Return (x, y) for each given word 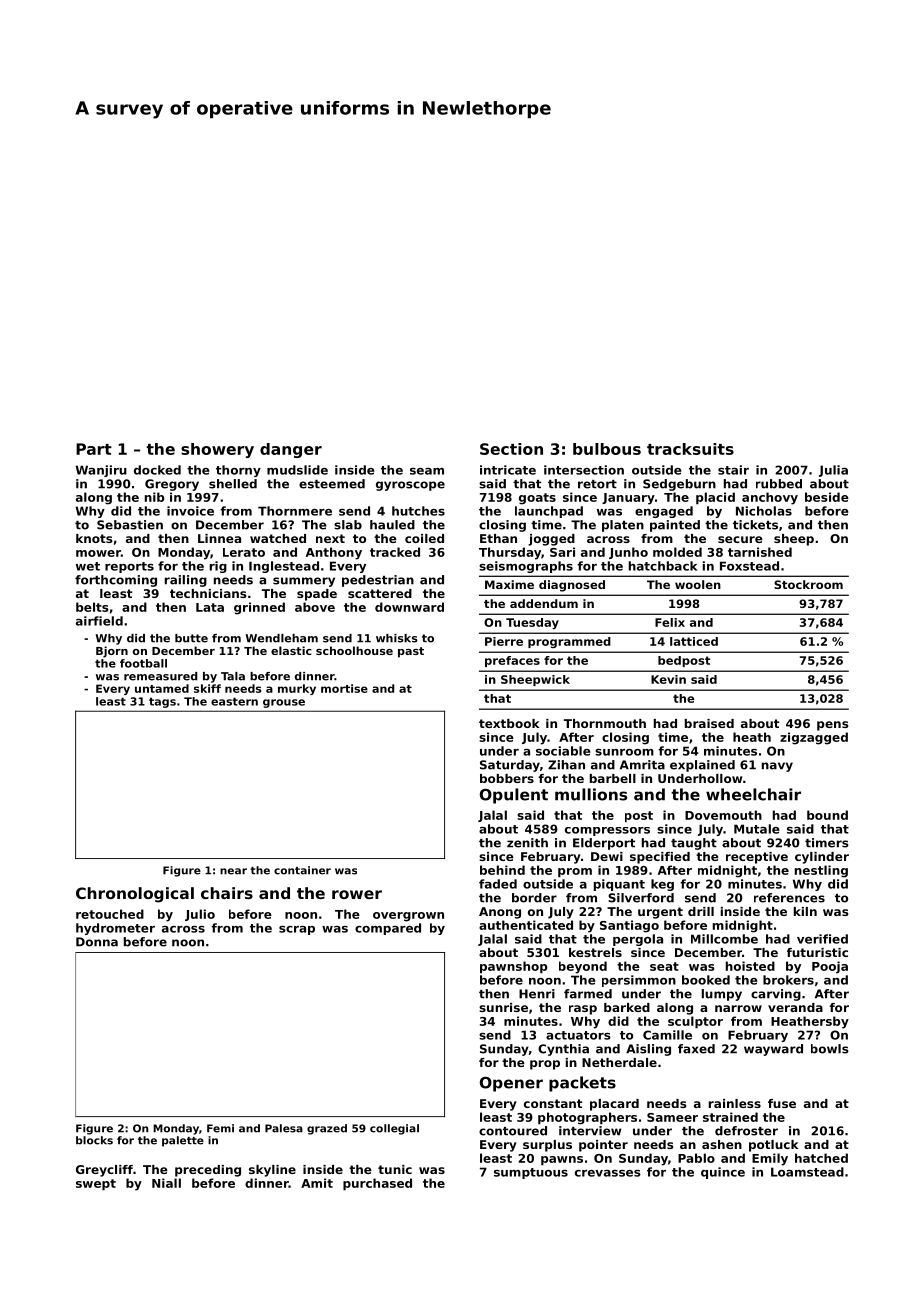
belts (92, 607)
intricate (508, 470)
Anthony (334, 553)
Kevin (668, 679)
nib (155, 497)
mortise (344, 688)
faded (498, 884)
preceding (208, 1171)
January (628, 499)
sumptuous (531, 1173)
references (789, 898)
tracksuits (690, 449)
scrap (297, 930)
